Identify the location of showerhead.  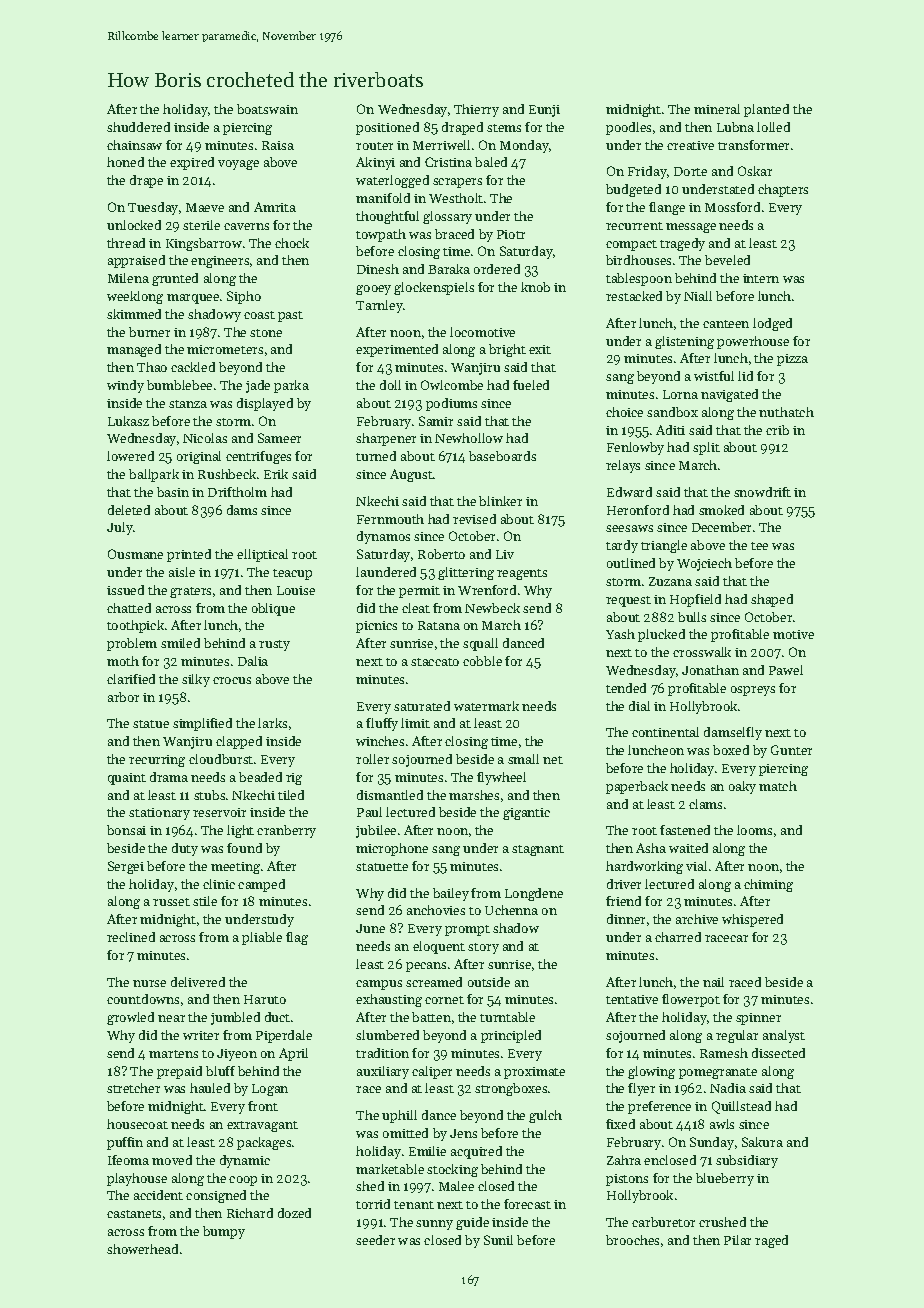
(142, 1249).
